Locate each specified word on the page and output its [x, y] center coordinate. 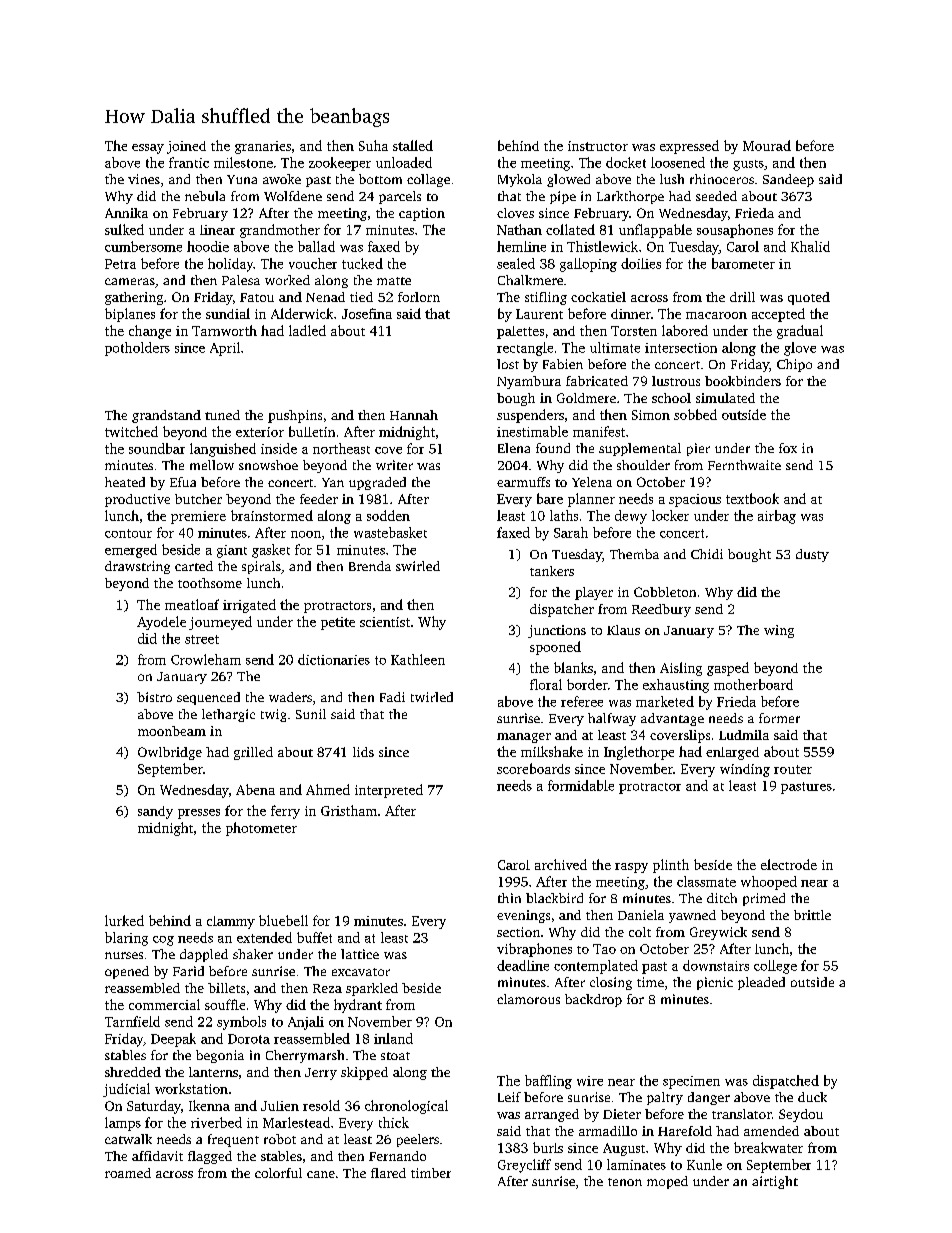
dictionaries [334, 659]
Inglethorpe [639, 753]
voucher [313, 263]
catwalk [128, 1139]
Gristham [349, 810]
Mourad [767, 145]
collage [428, 180]
